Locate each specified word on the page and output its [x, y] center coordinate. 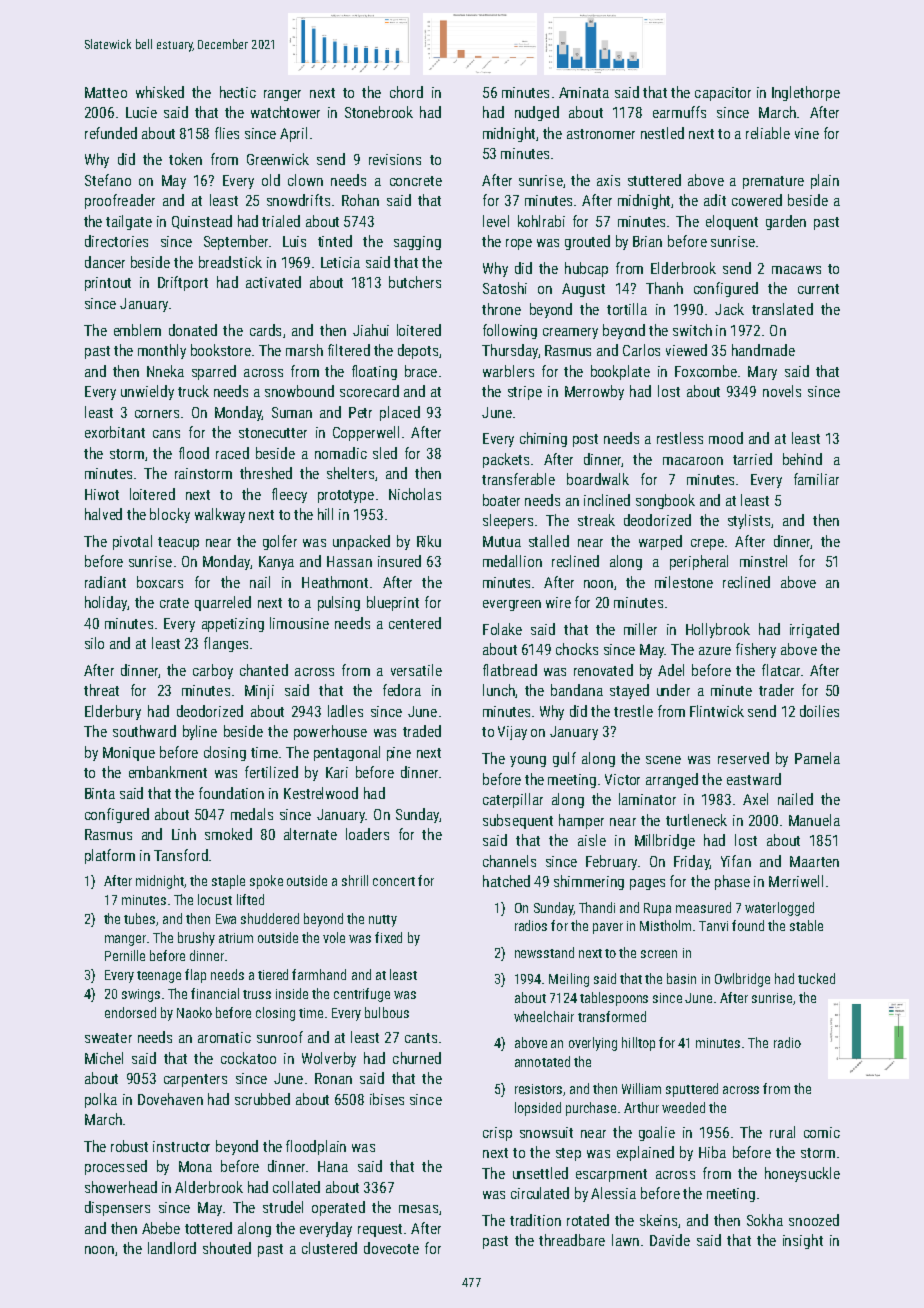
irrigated [814, 630]
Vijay [512, 733]
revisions [395, 159]
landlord [172, 1248]
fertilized [271, 772]
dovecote [391, 1248]
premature [773, 182]
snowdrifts [298, 200]
